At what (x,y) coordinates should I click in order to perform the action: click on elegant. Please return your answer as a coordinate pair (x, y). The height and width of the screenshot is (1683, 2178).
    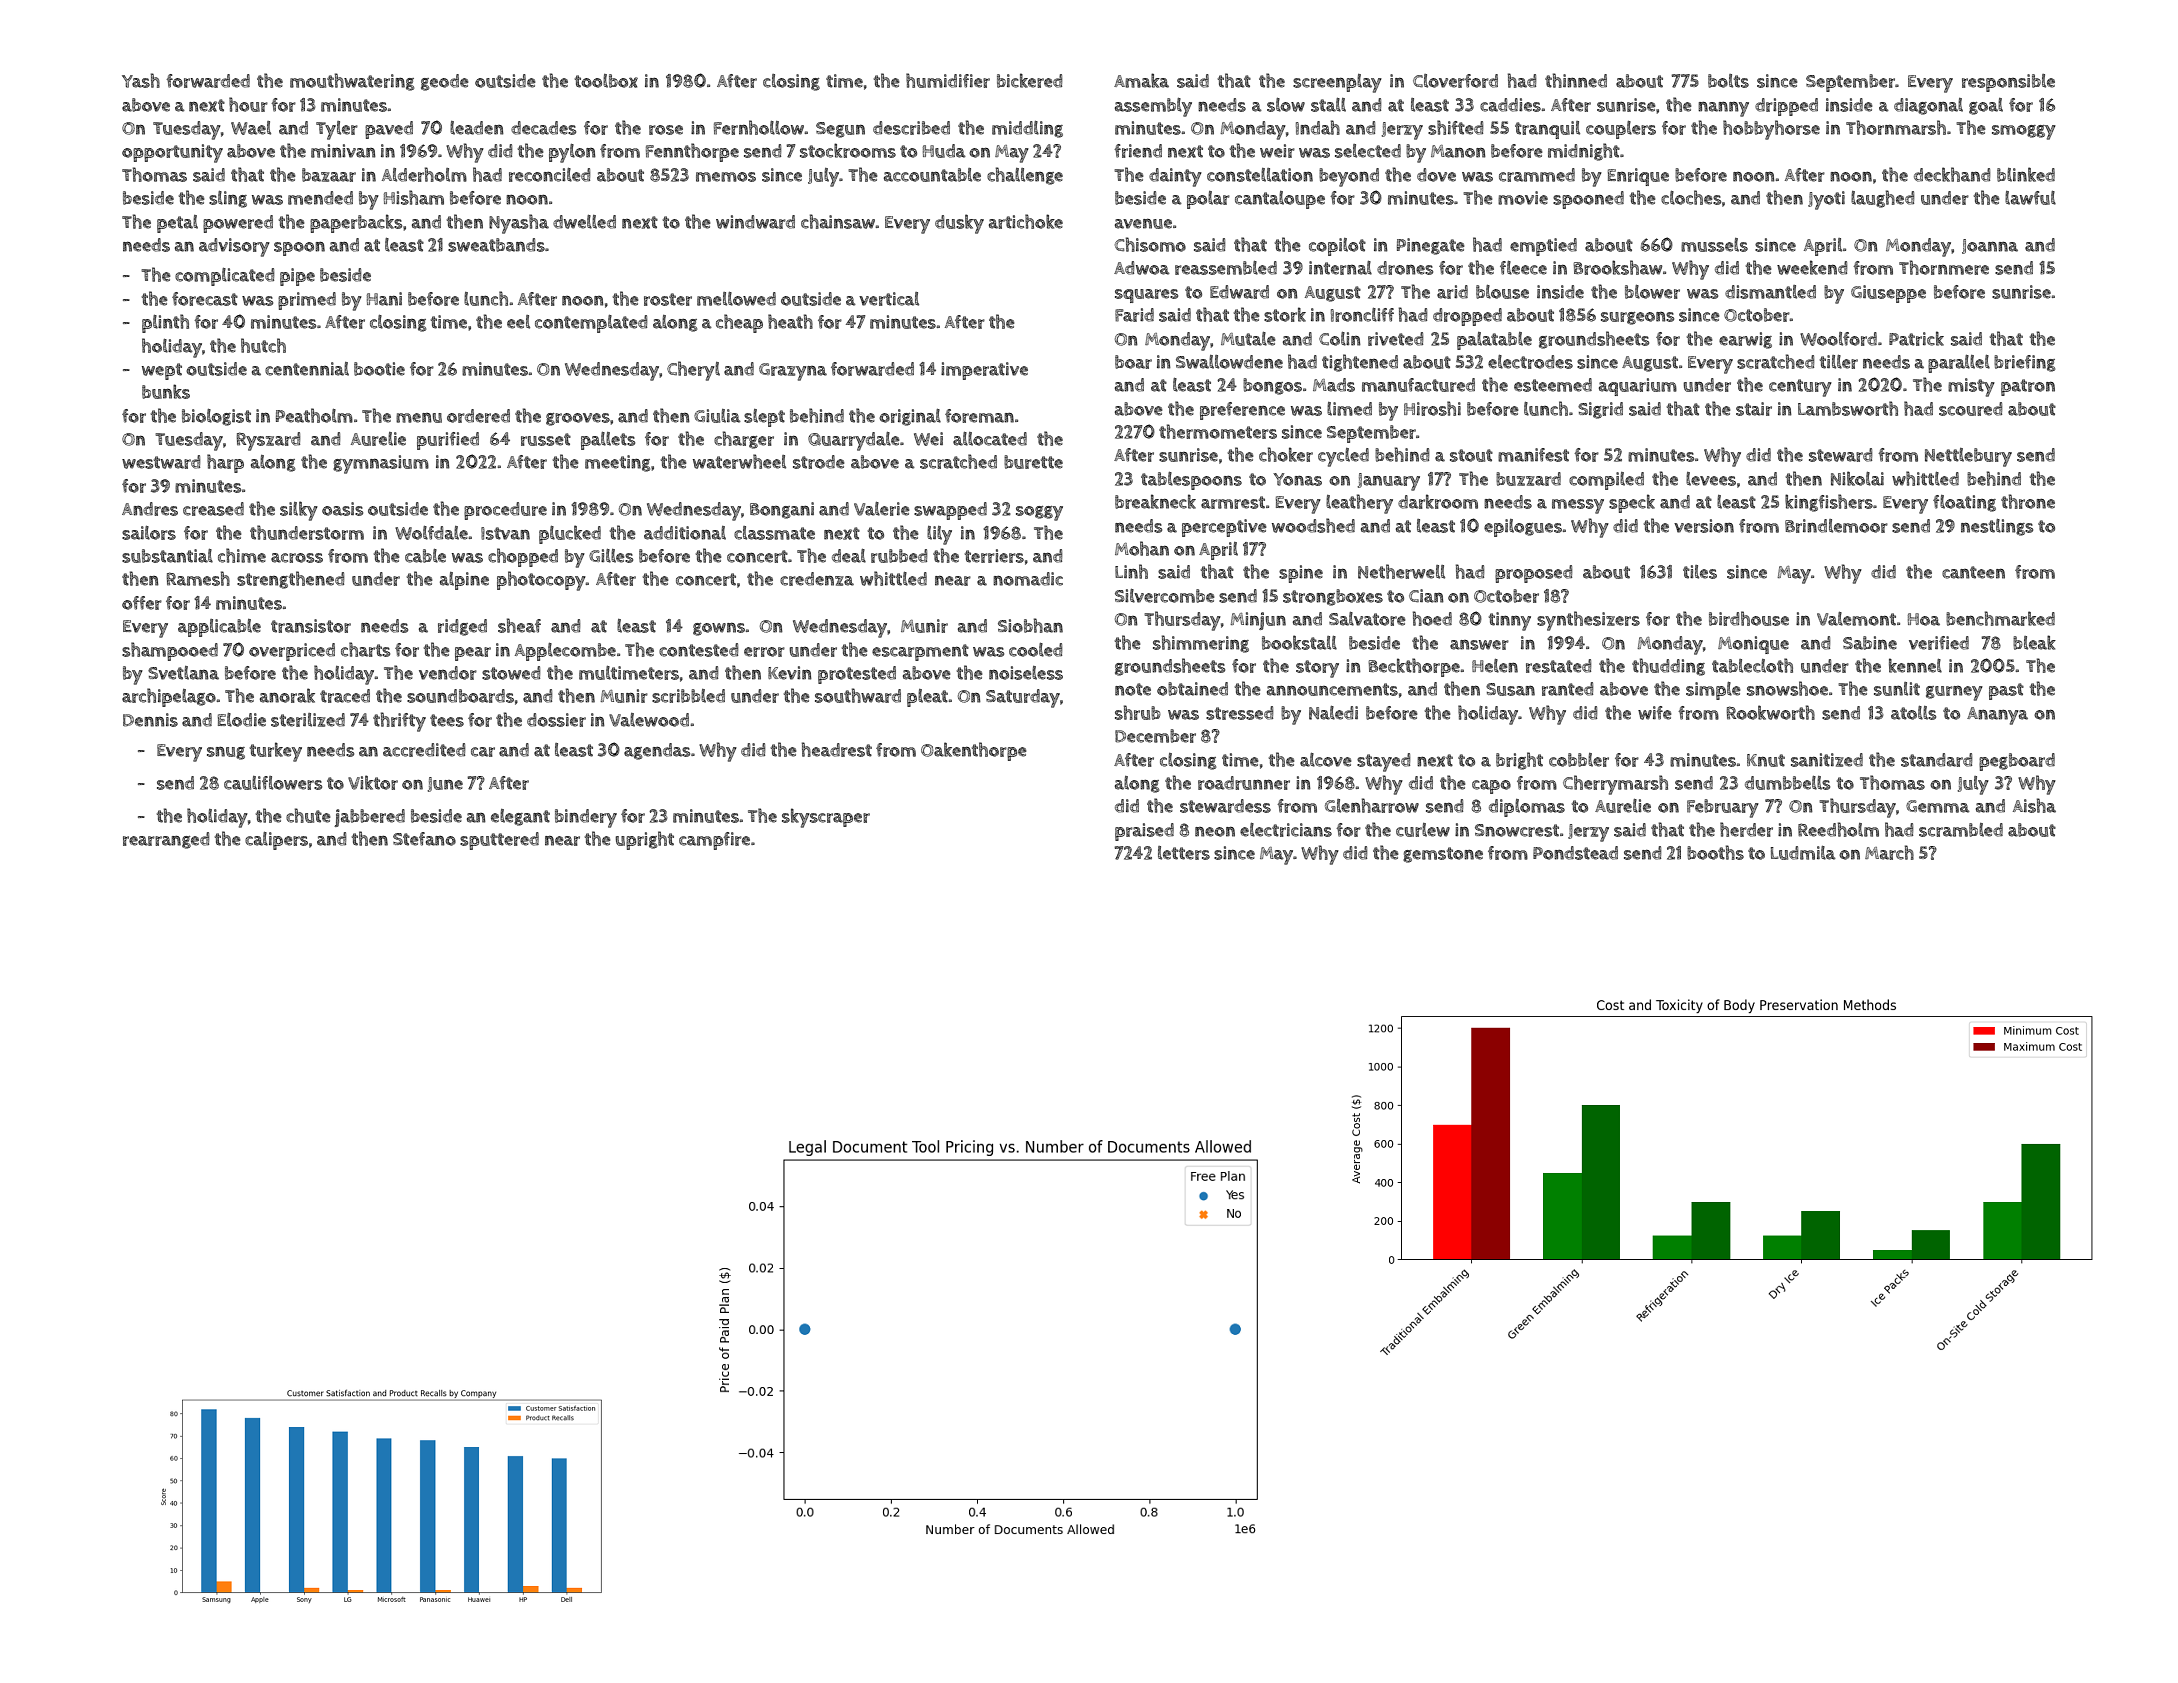
    Looking at the image, I should click on (520, 817).
